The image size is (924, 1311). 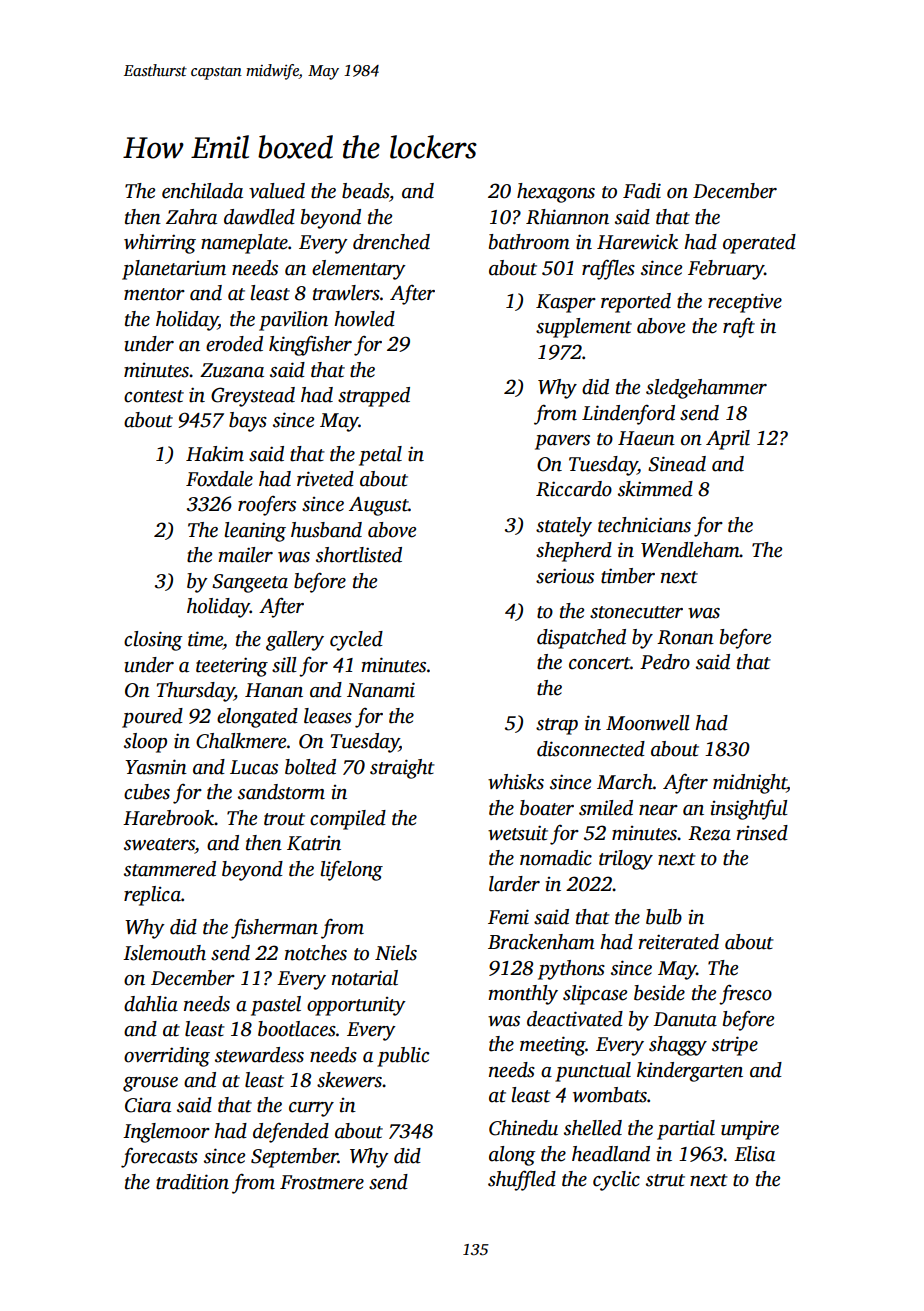 What do you see at coordinates (202, 191) in the image?
I see `enchilada` at bounding box center [202, 191].
